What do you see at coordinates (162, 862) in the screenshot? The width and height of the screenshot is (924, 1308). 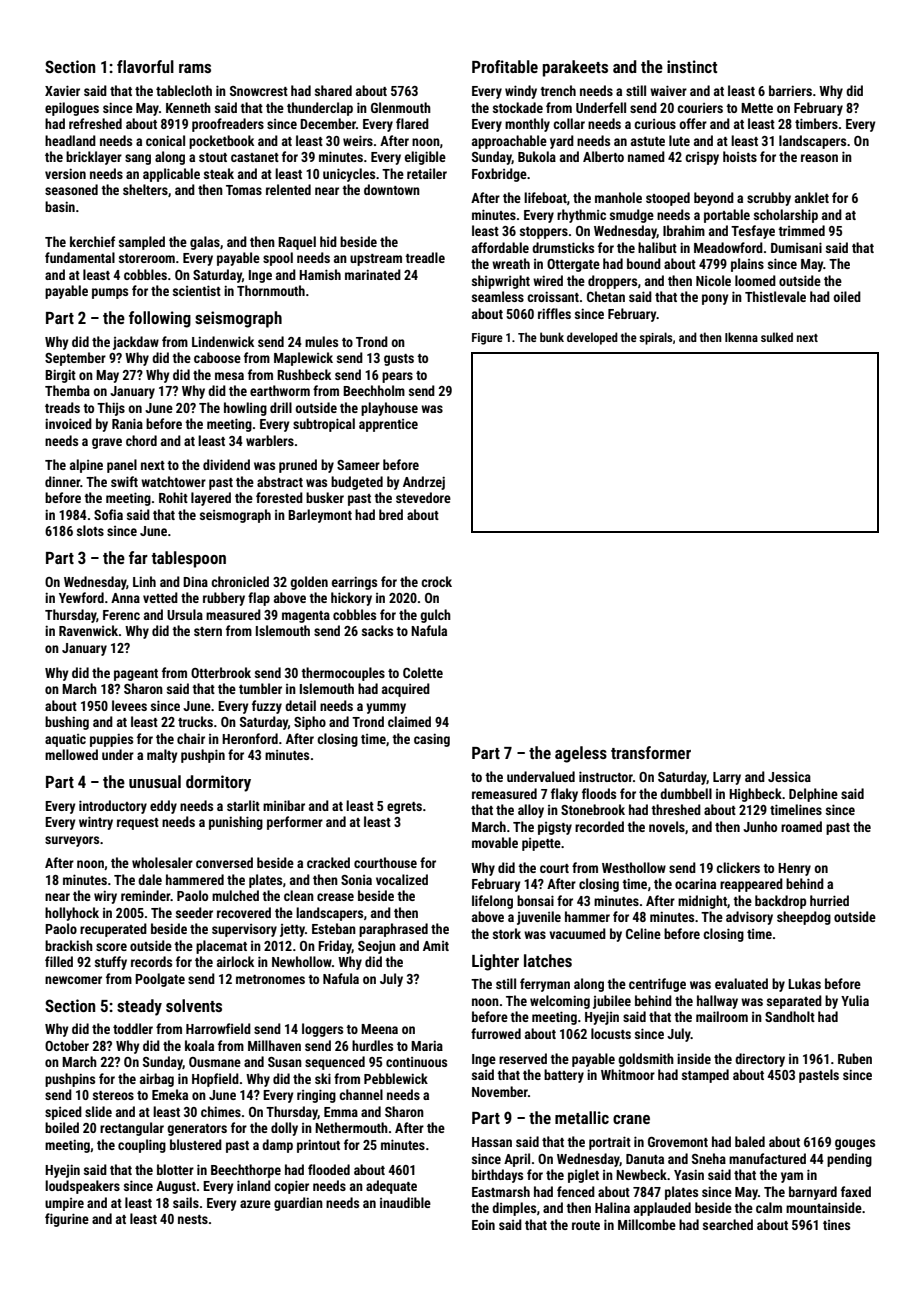 I see `wholesaler` at bounding box center [162, 862].
